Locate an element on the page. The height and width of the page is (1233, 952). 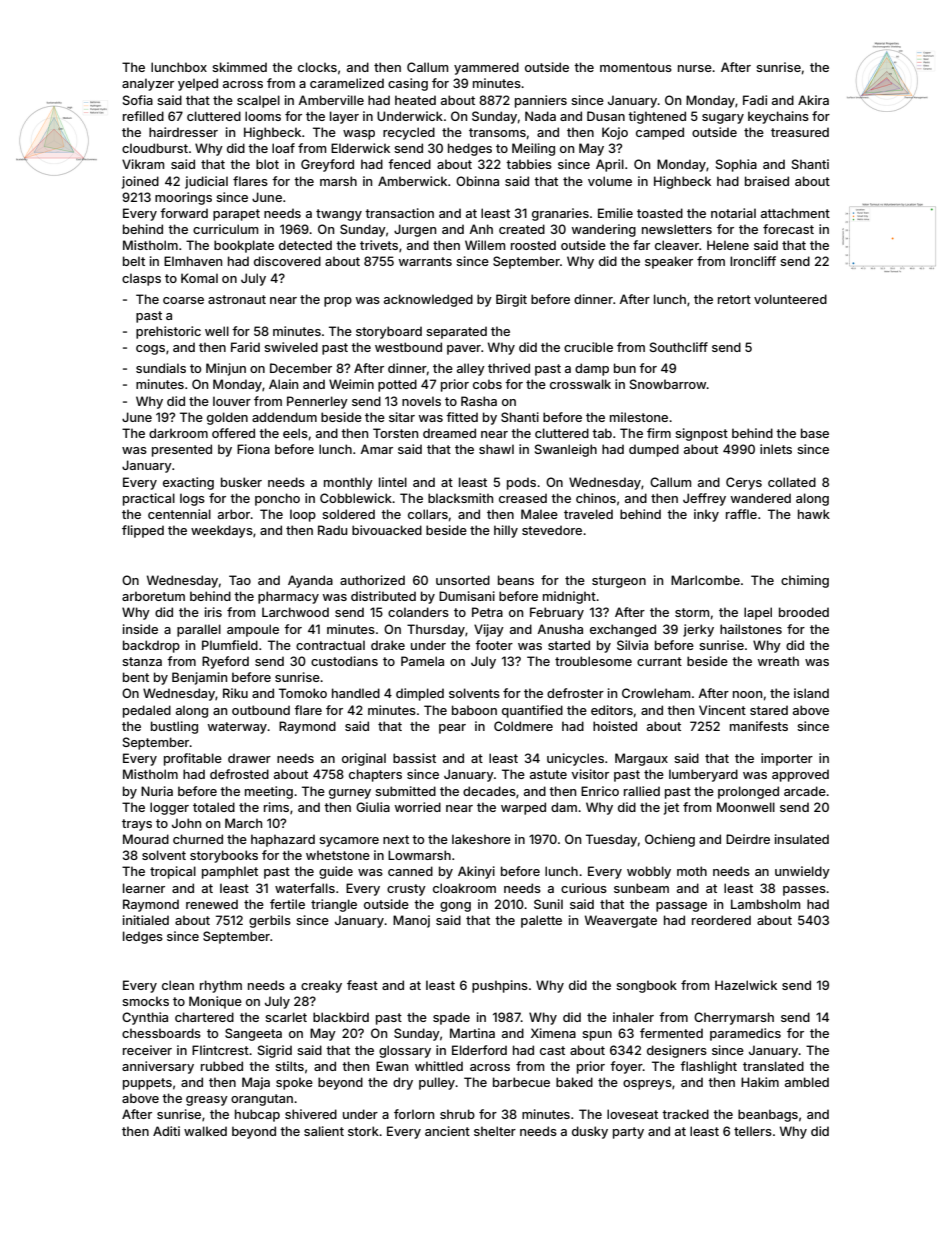
astronaut is located at coordinates (237, 299).
